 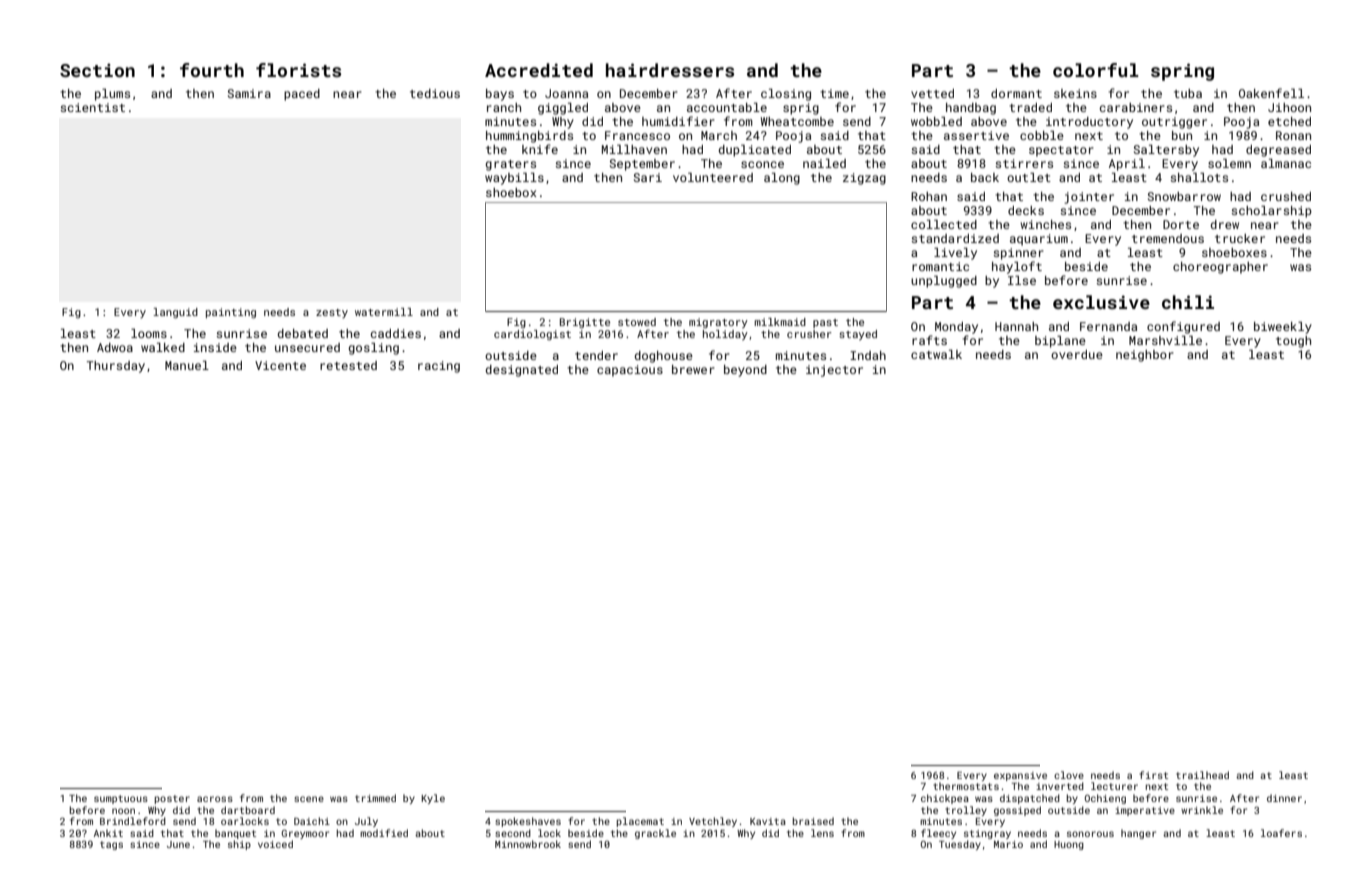 I want to click on fourth, so click(x=212, y=70).
